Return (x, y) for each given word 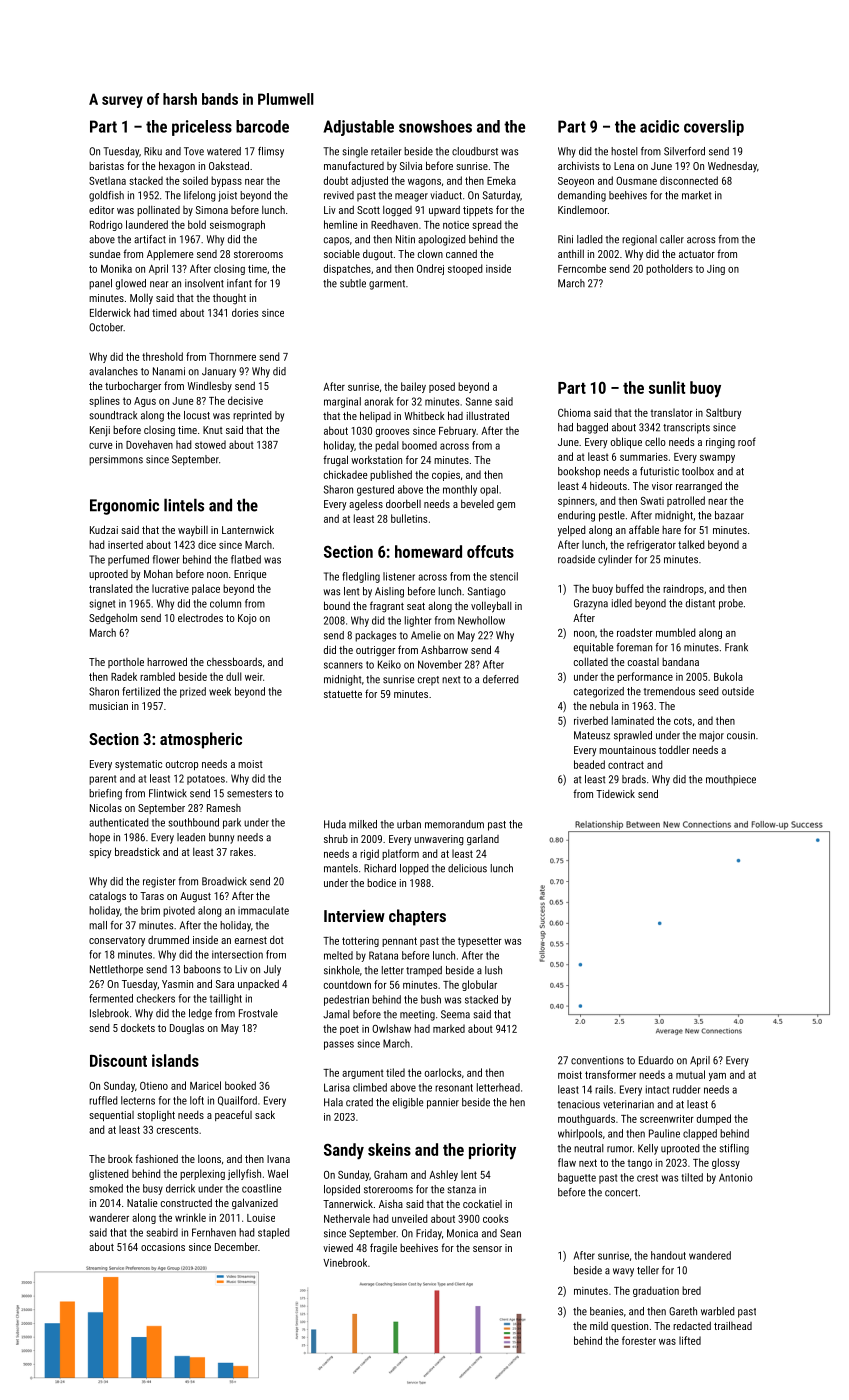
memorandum (454, 824)
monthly (460, 490)
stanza (462, 1190)
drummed (168, 939)
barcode (262, 126)
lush (493, 970)
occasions (163, 1247)
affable (644, 529)
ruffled (103, 1100)
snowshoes (435, 126)
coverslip (714, 128)
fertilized (141, 691)
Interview (354, 916)
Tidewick (615, 794)
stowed (210, 444)
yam (717, 1077)
